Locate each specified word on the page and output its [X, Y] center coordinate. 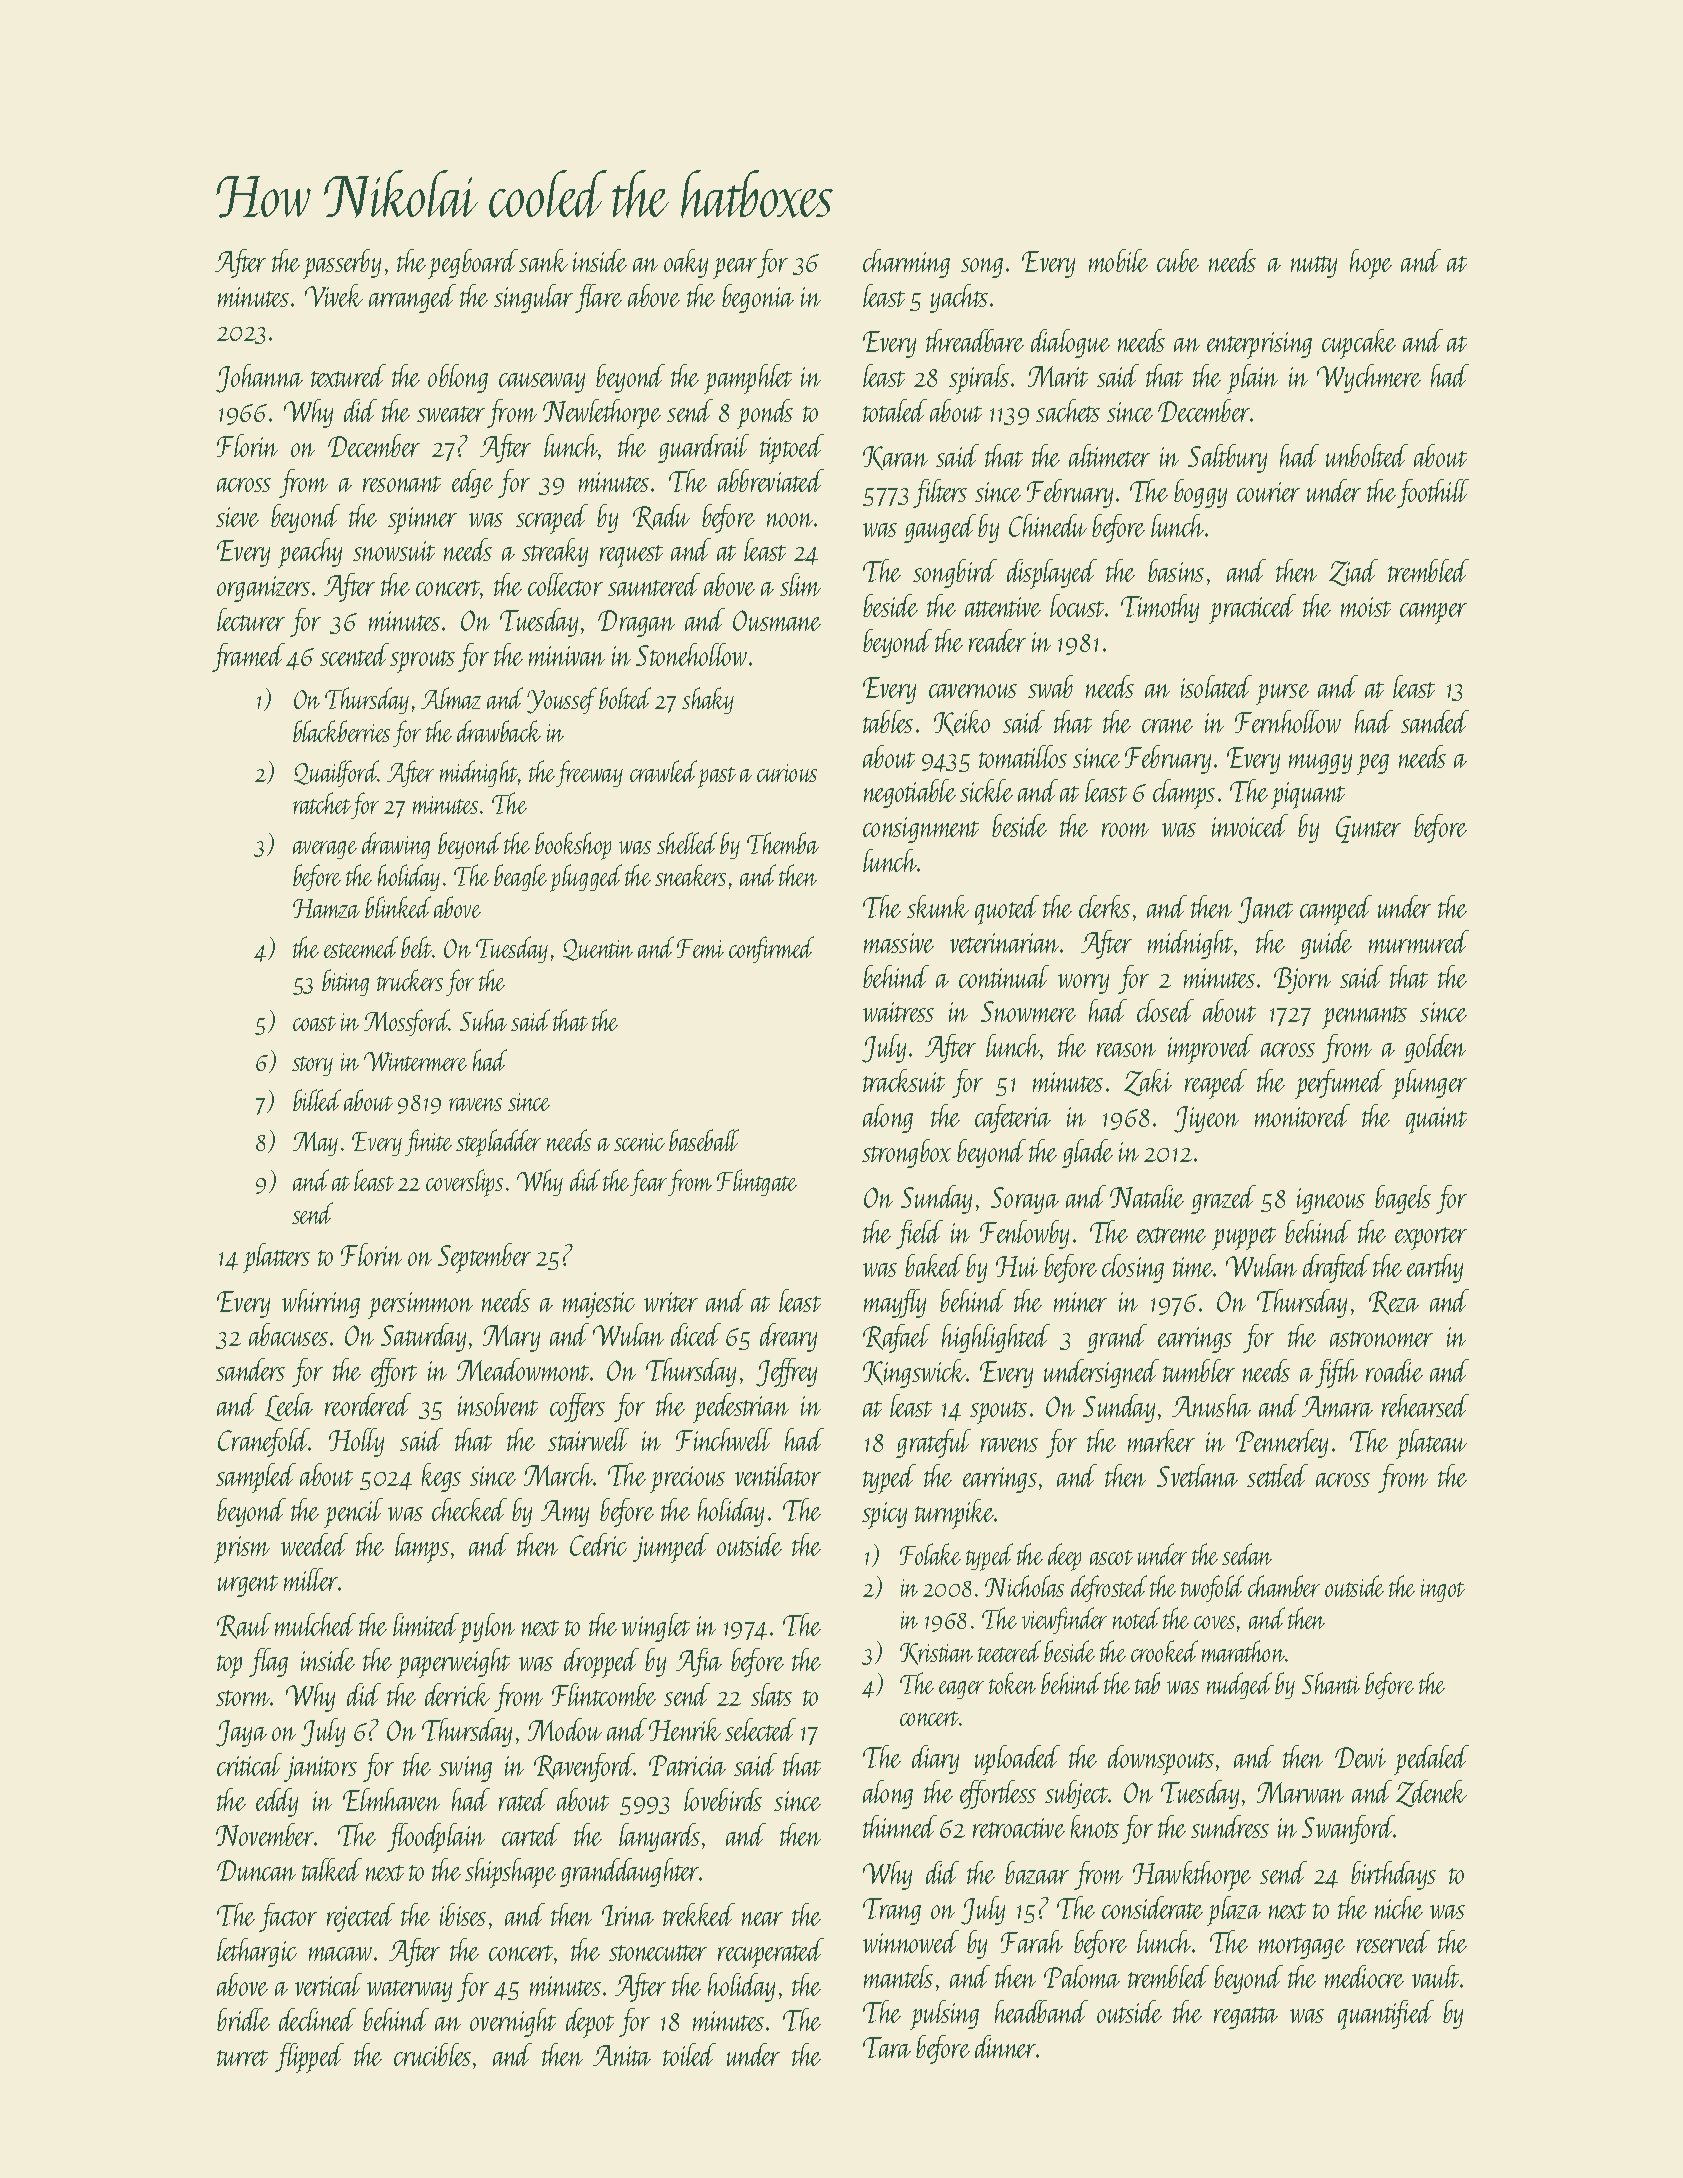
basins [1176, 570]
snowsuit [394, 551]
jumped [671, 1548]
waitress [898, 1012]
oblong [458, 378]
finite [428, 1142]
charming [906, 263]
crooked [1164, 1651]
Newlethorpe [602, 414]
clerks [1104, 906]
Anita [622, 2055]
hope [1371, 264]
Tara [887, 2047]
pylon [487, 1628]
